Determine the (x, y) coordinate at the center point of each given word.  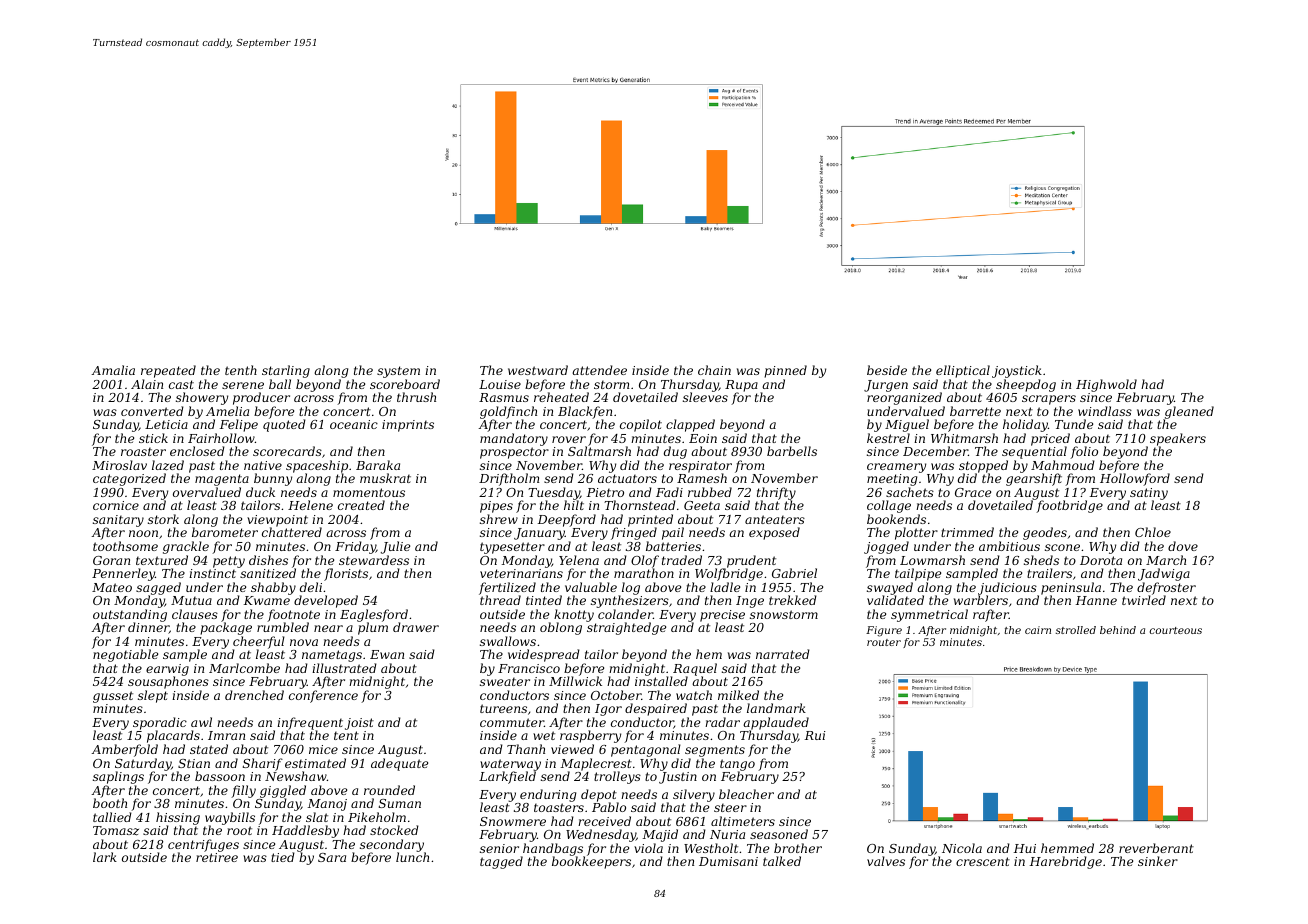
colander (625, 614)
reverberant (1156, 848)
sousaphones (168, 683)
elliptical (963, 371)
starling (286, 371)
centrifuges (203, 846)
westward (538, 370)
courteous (1176, 630)
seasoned (779, 834)
